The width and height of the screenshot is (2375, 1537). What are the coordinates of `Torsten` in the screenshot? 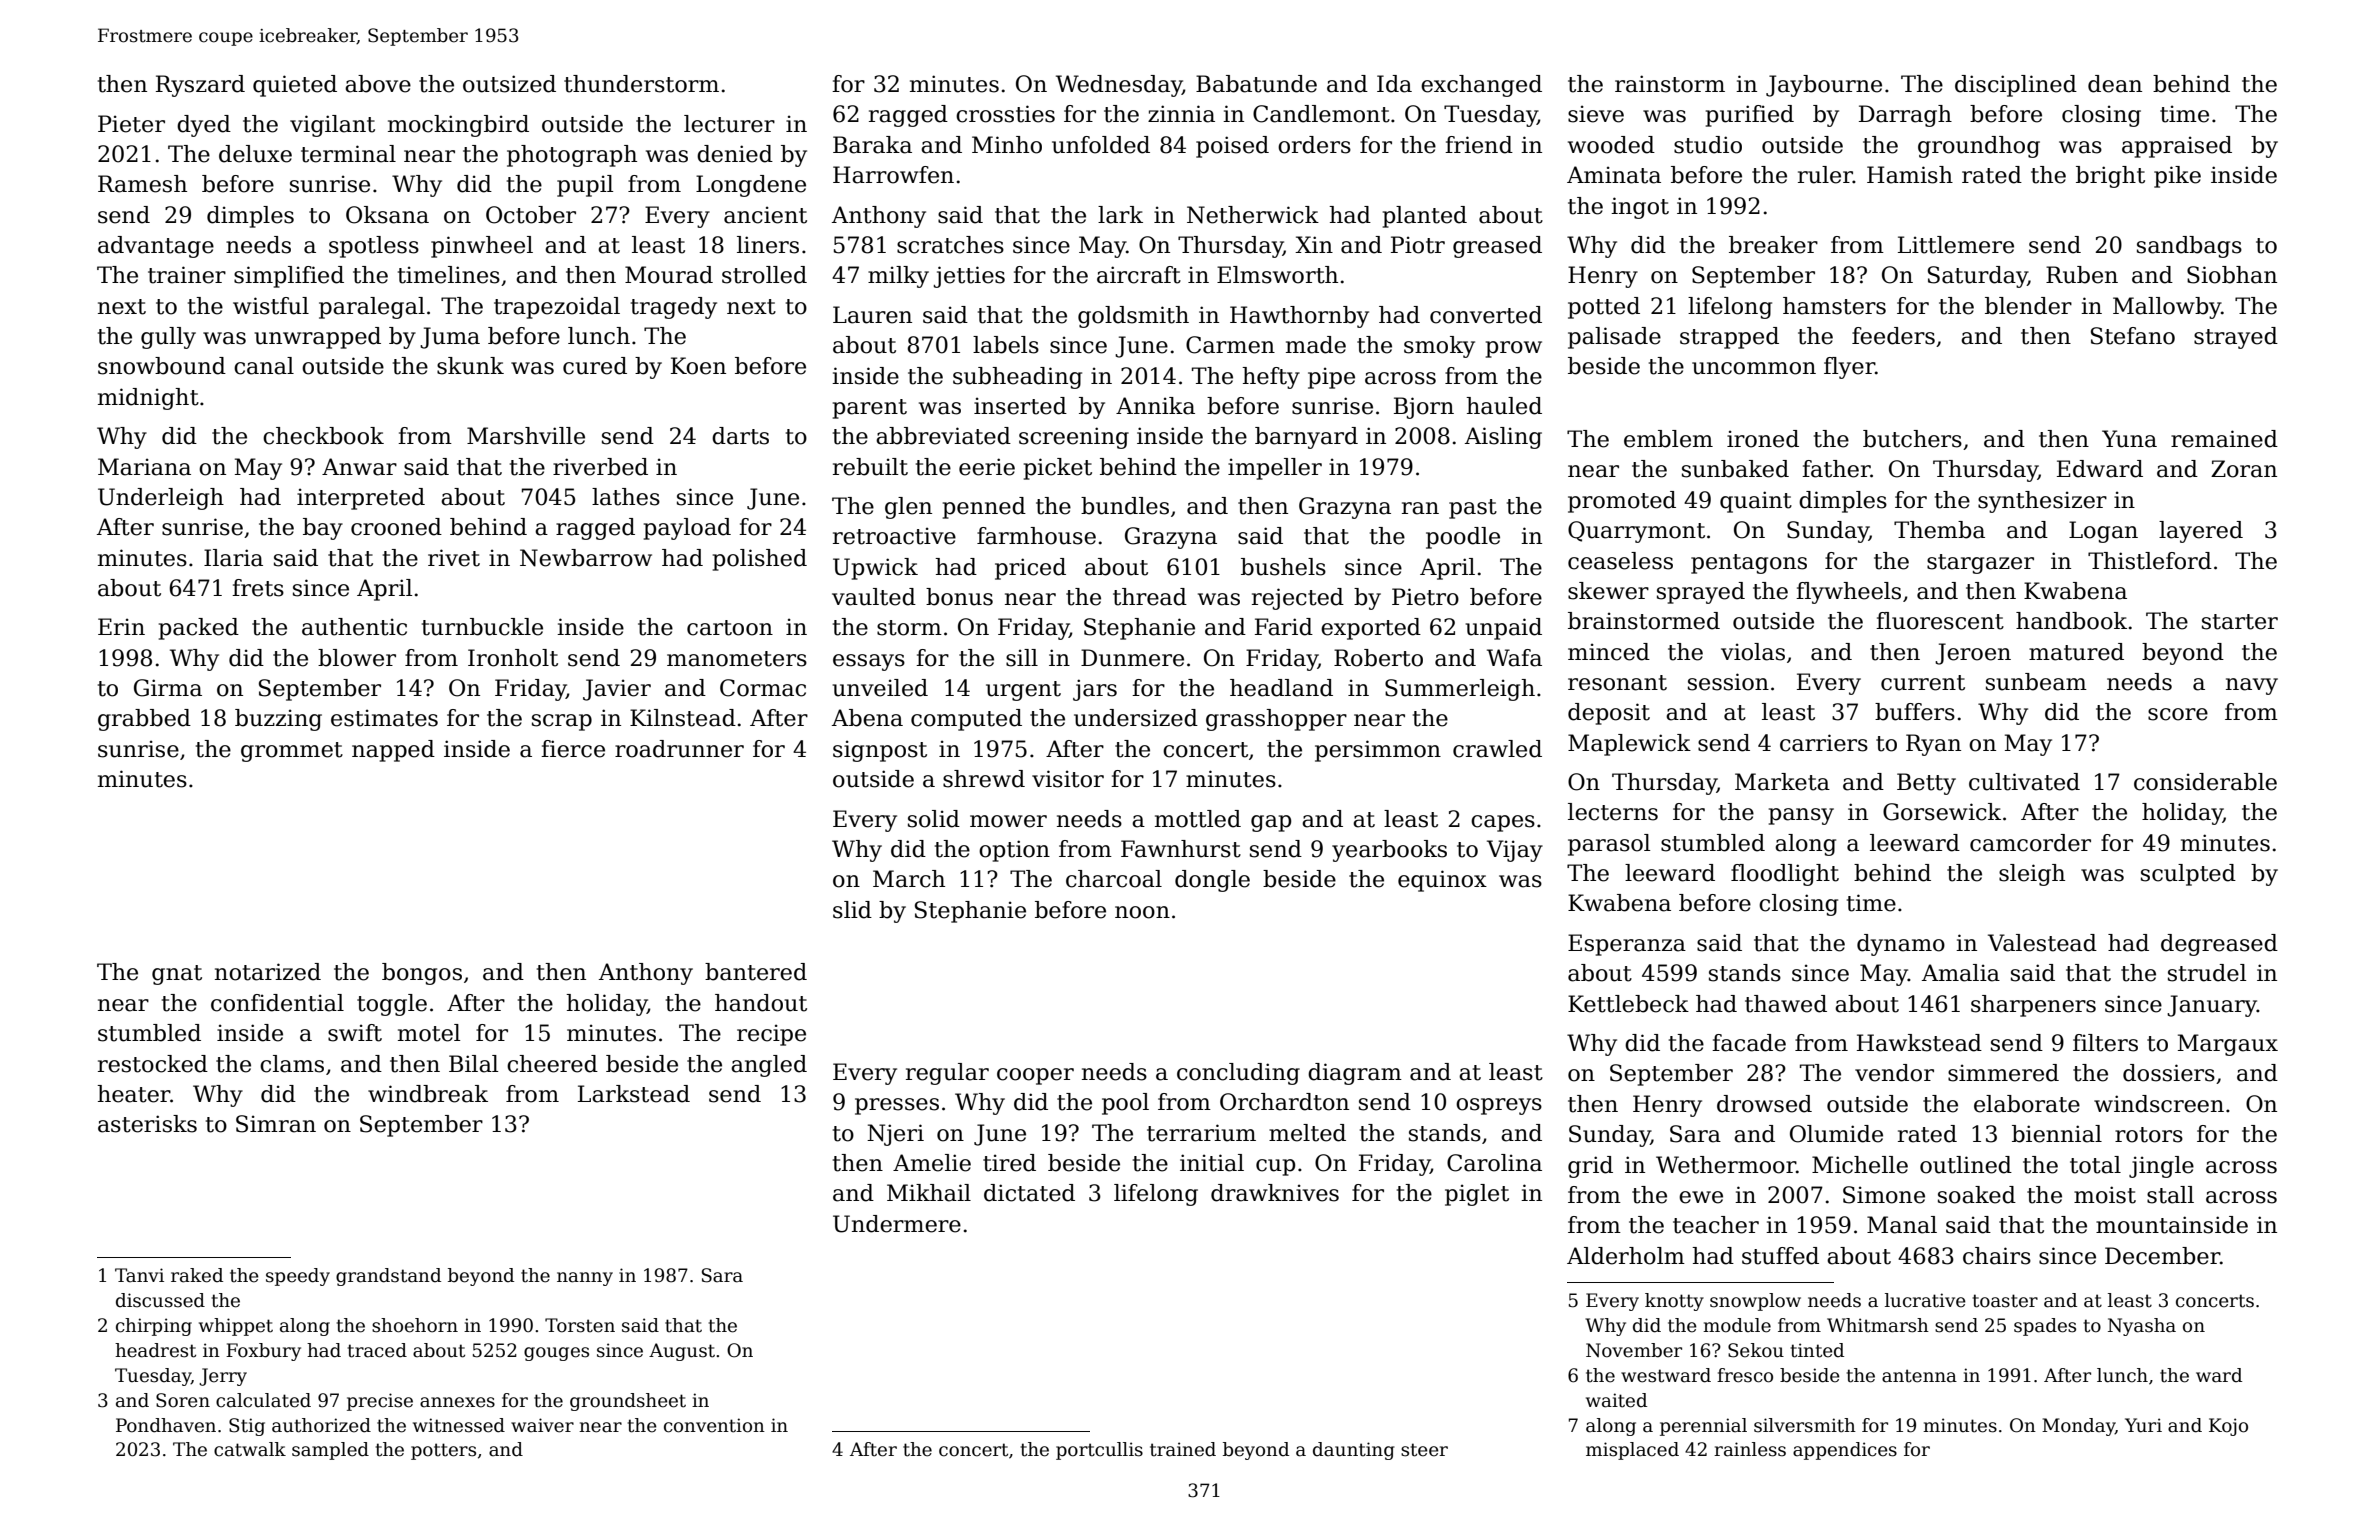 It's located at (580, 1325).
